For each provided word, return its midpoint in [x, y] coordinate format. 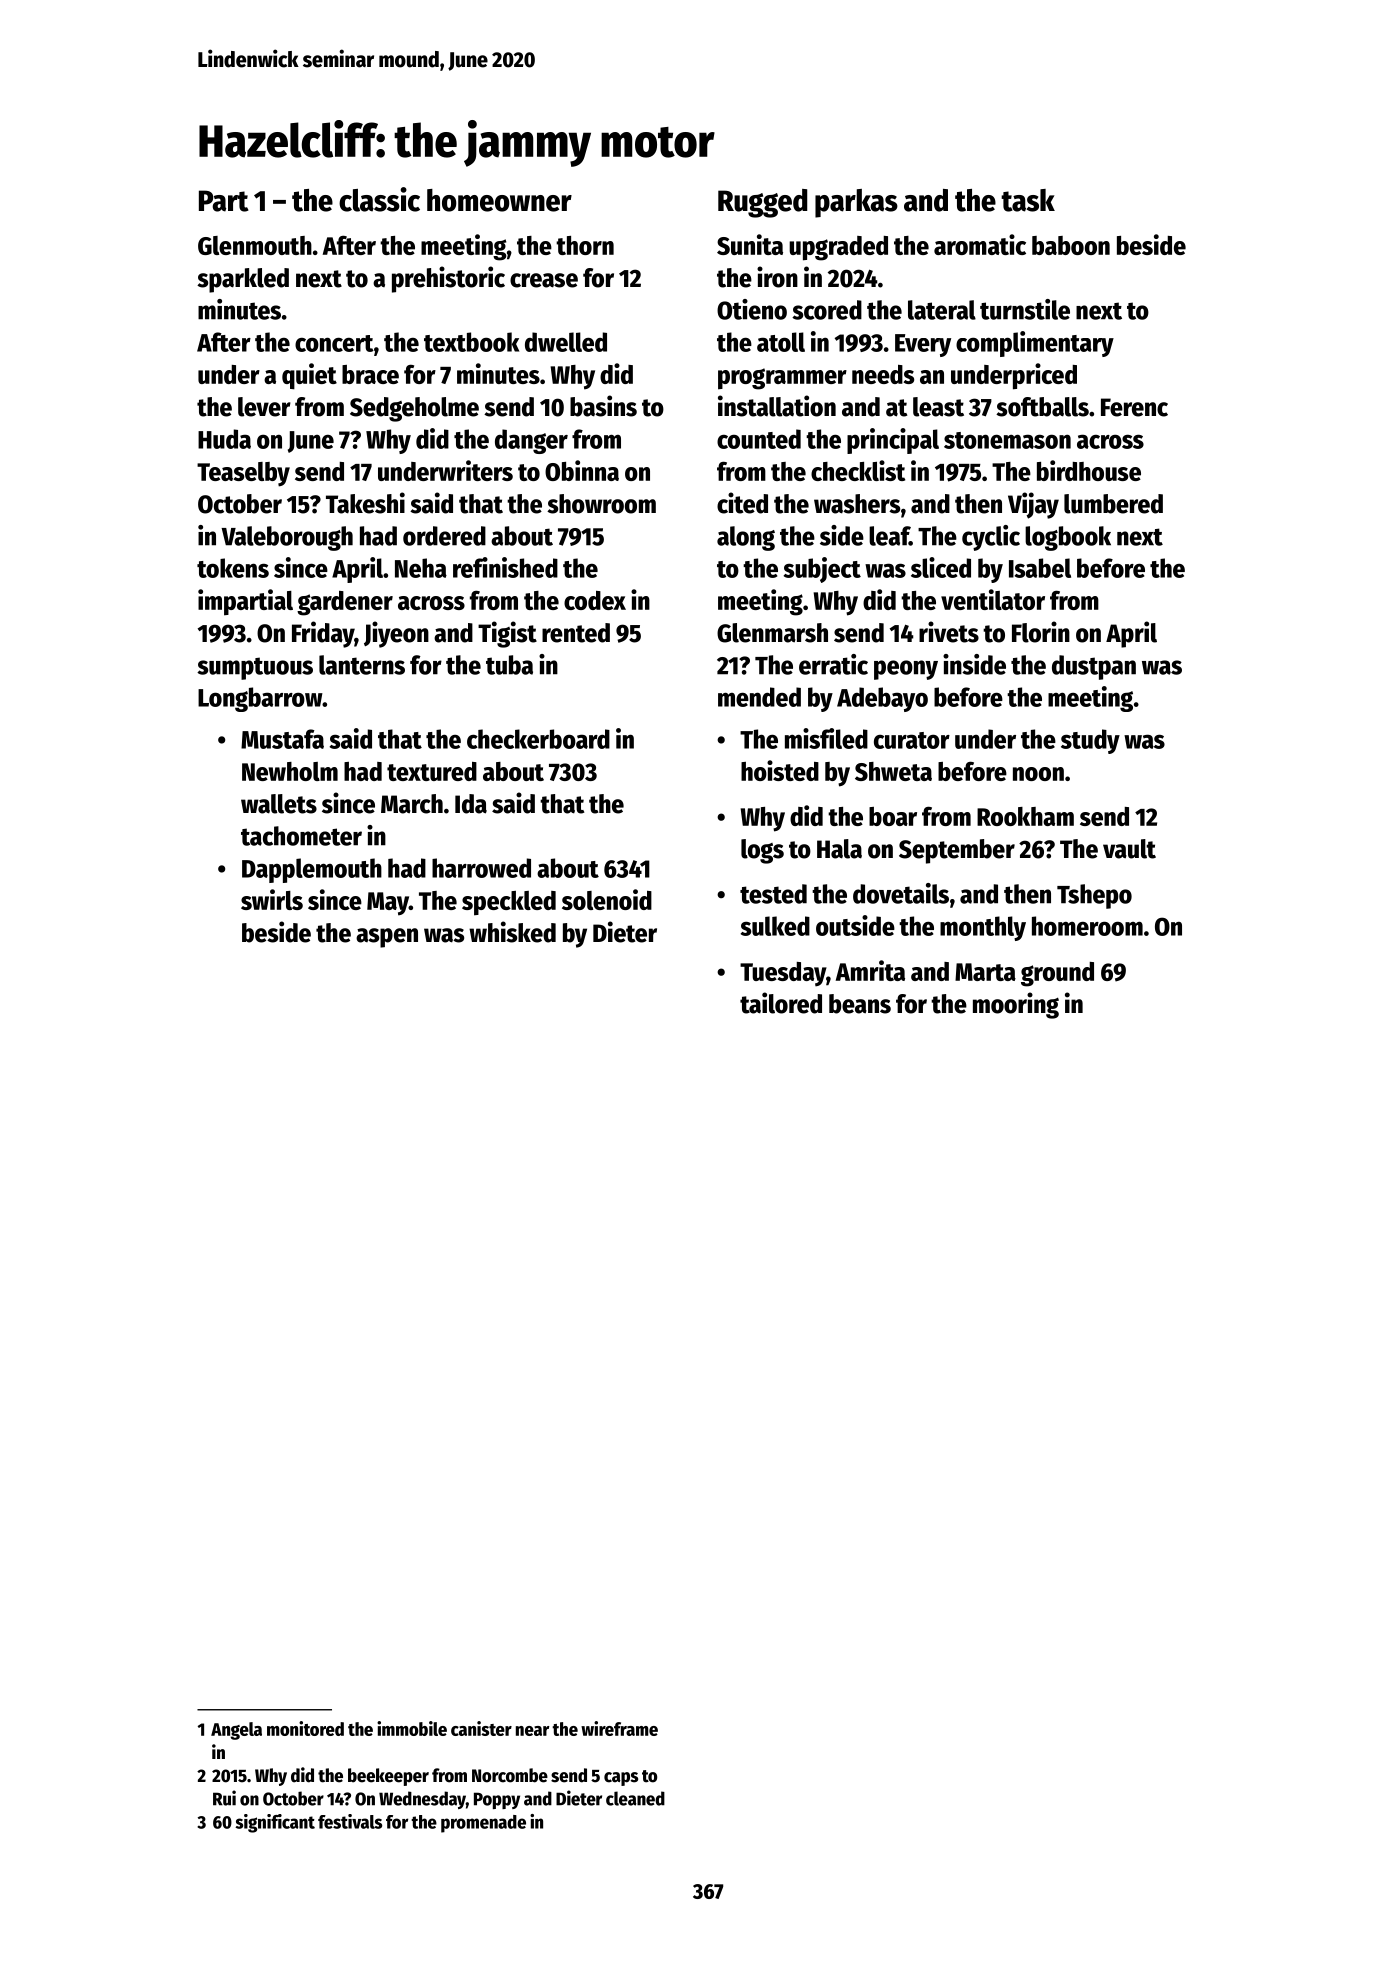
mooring [1016, 1005]
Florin [1041, 632]
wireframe [619, 1728]
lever [264, 407]
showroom [601, 504]
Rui [224, 1798]
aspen [387, 938]
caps [621, 1779]
